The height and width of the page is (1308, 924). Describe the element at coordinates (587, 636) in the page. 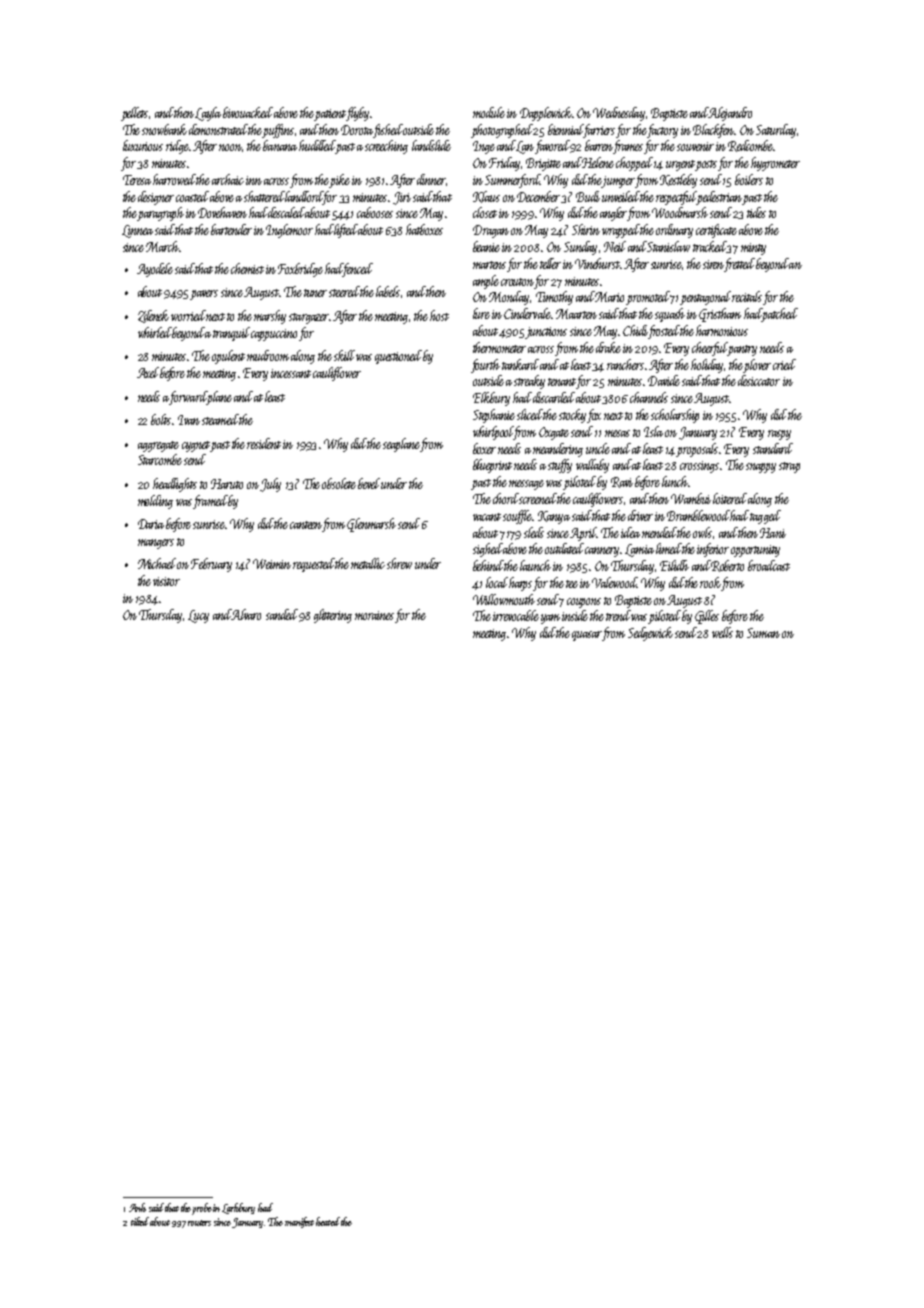

I see `quasar` at that location.
